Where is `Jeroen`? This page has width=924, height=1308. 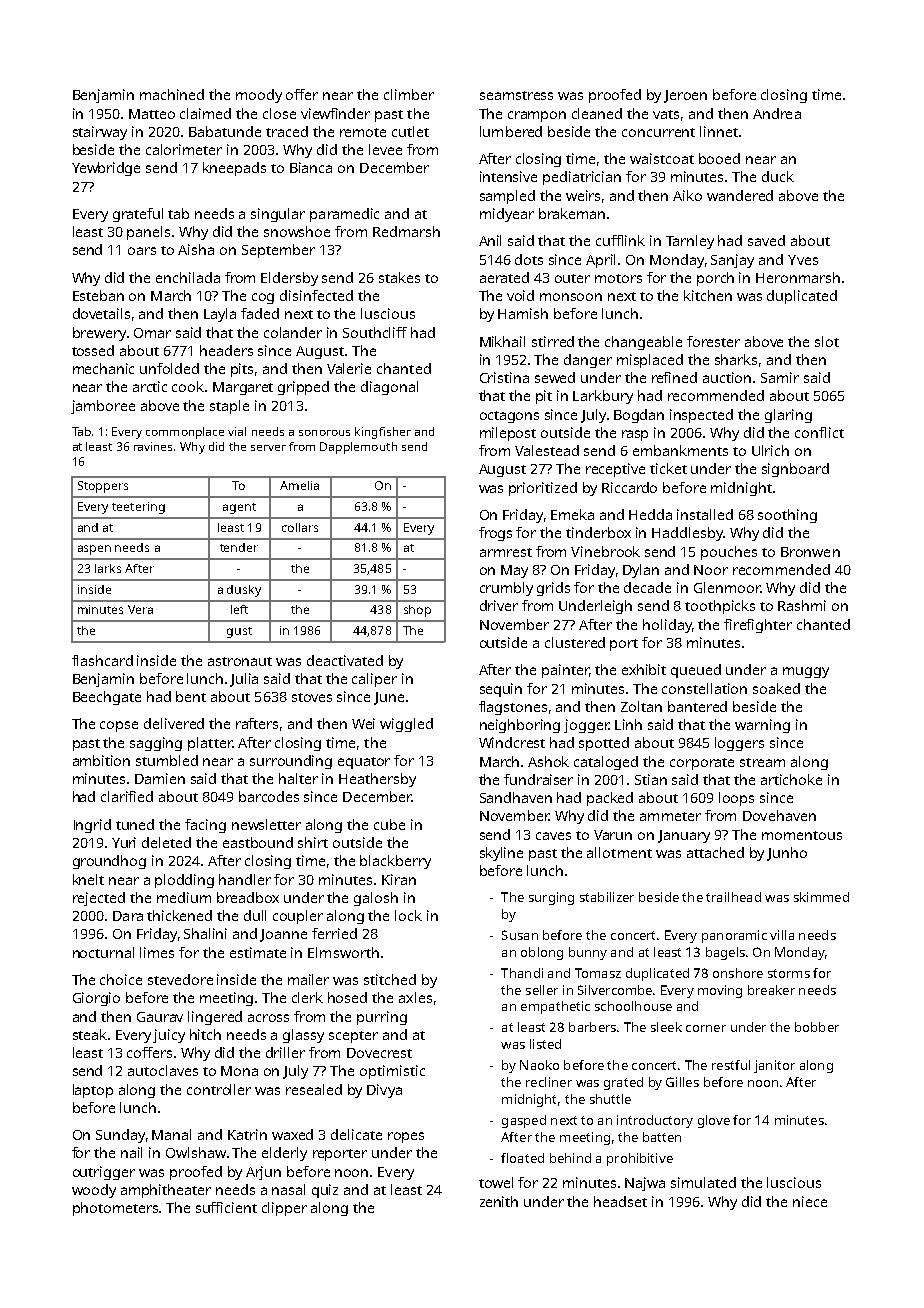
Jeroen is located at coordinates (685, 96).
